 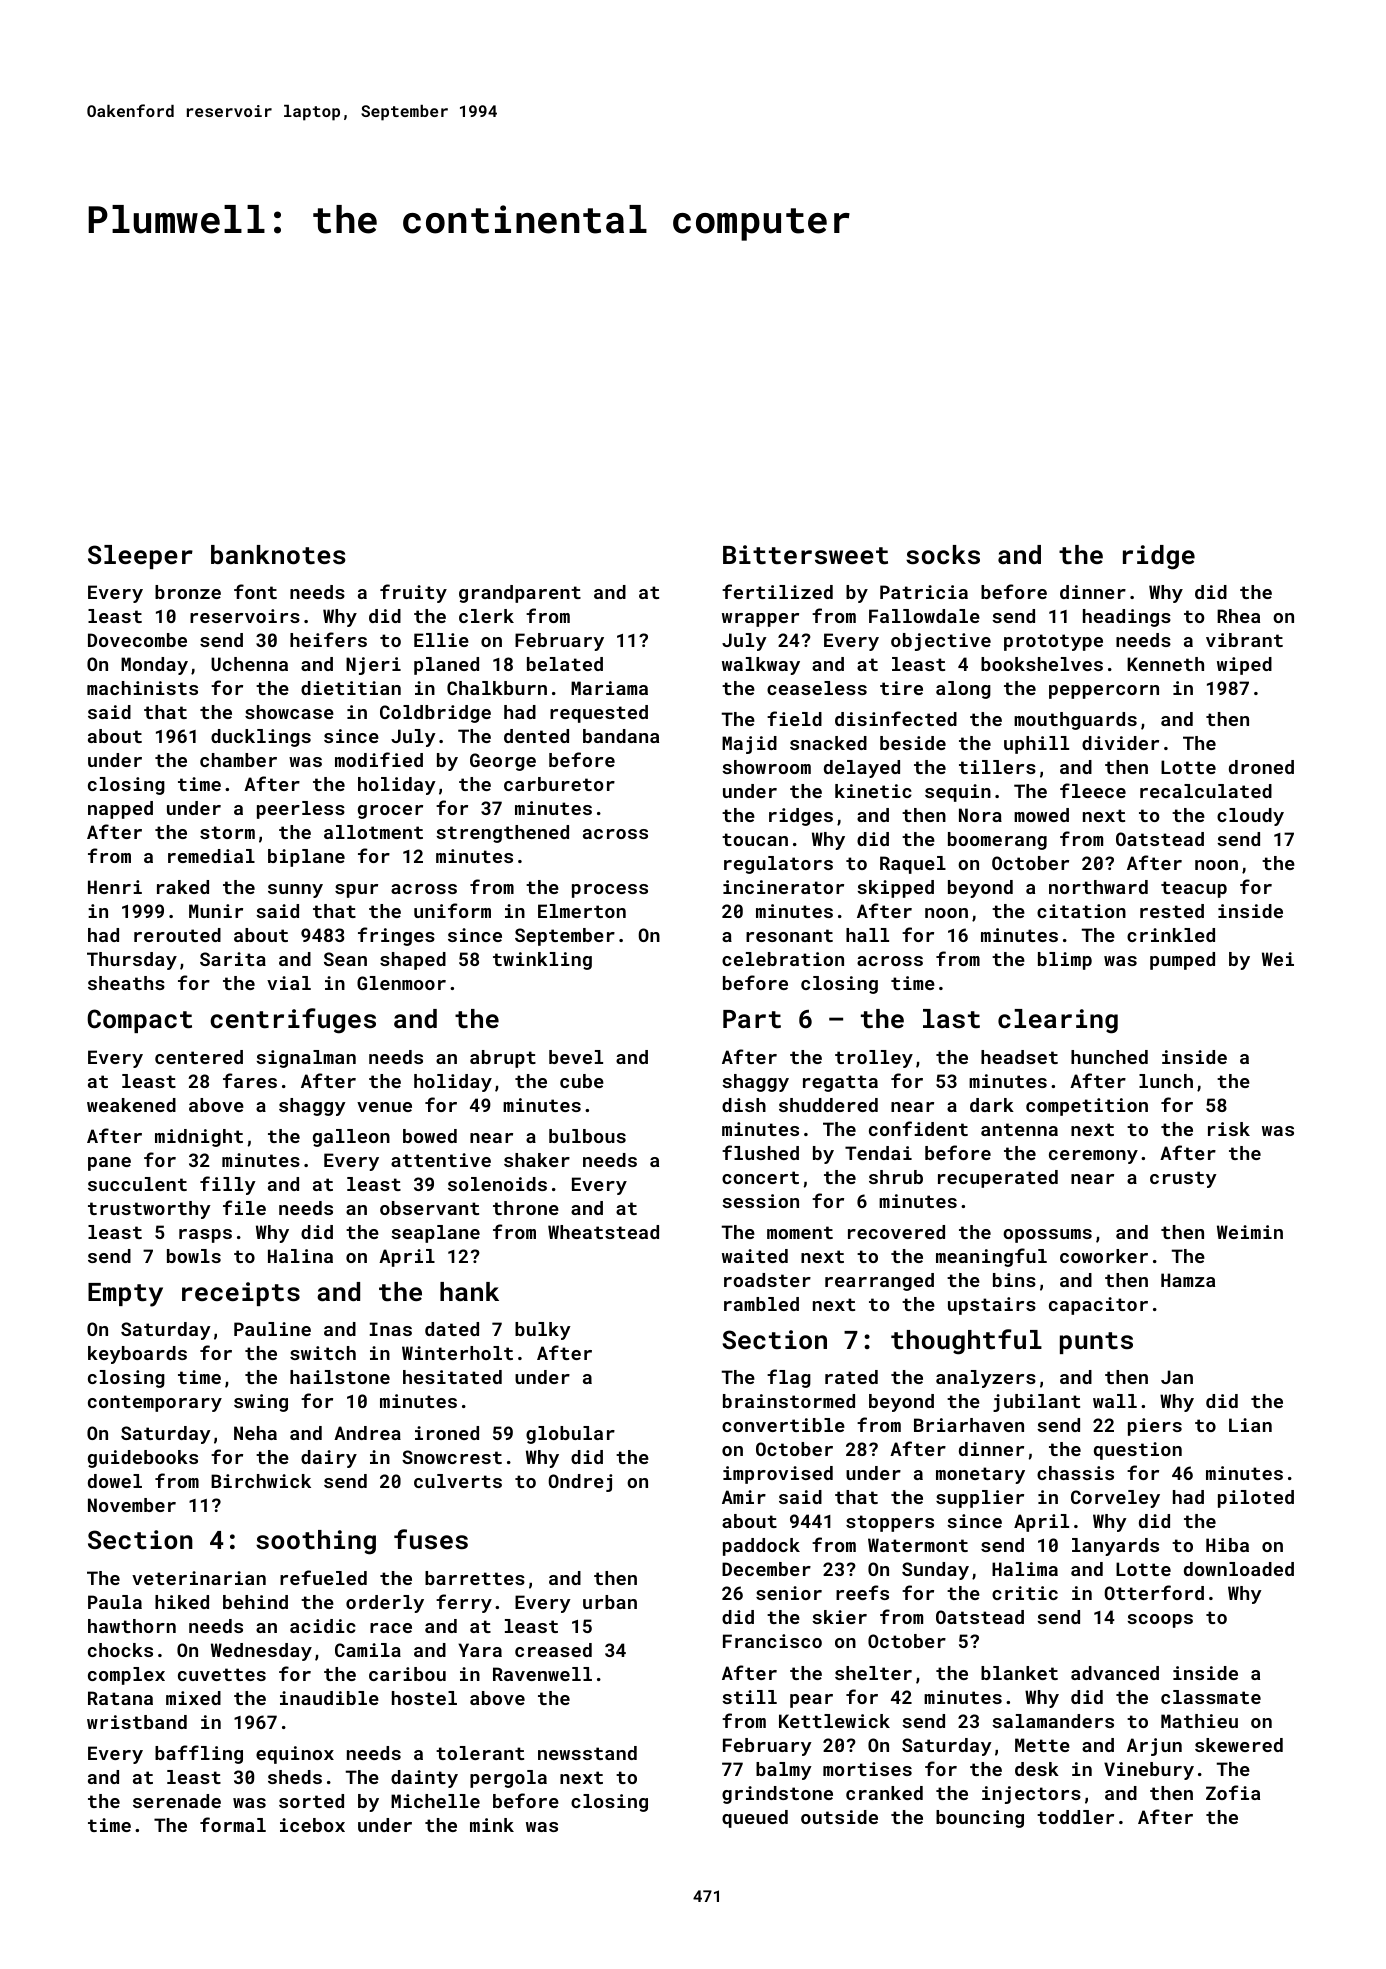 I want to click on switch, so click(x=323, y=1353).
